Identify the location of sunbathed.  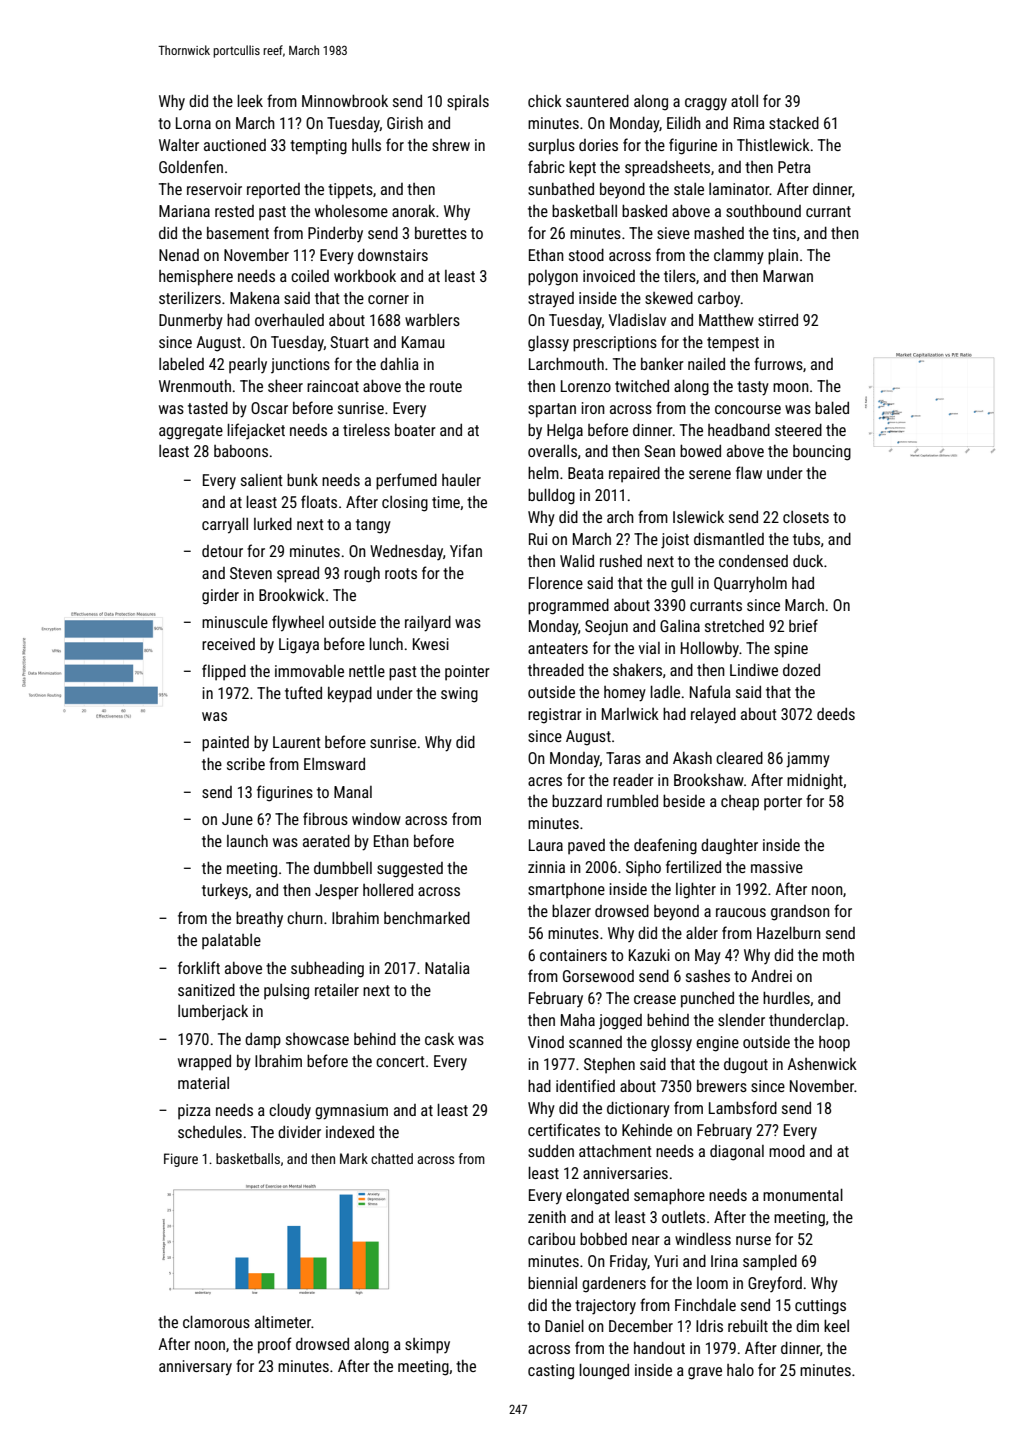
(561, 188).
